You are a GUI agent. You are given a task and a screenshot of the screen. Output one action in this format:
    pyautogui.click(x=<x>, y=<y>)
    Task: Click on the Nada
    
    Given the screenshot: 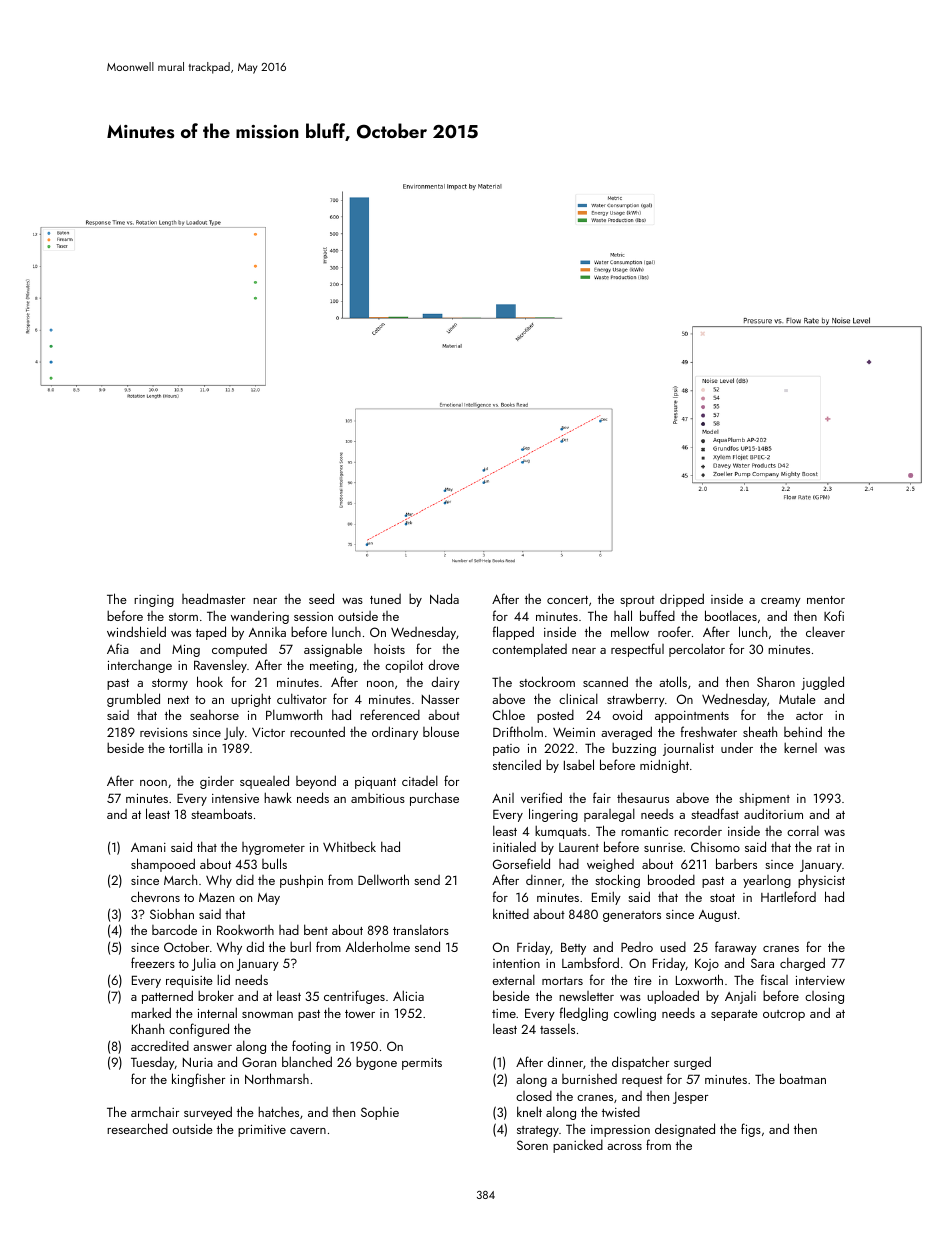 What is the action you would take?
    pyautogui.click(x=444, y=598)
